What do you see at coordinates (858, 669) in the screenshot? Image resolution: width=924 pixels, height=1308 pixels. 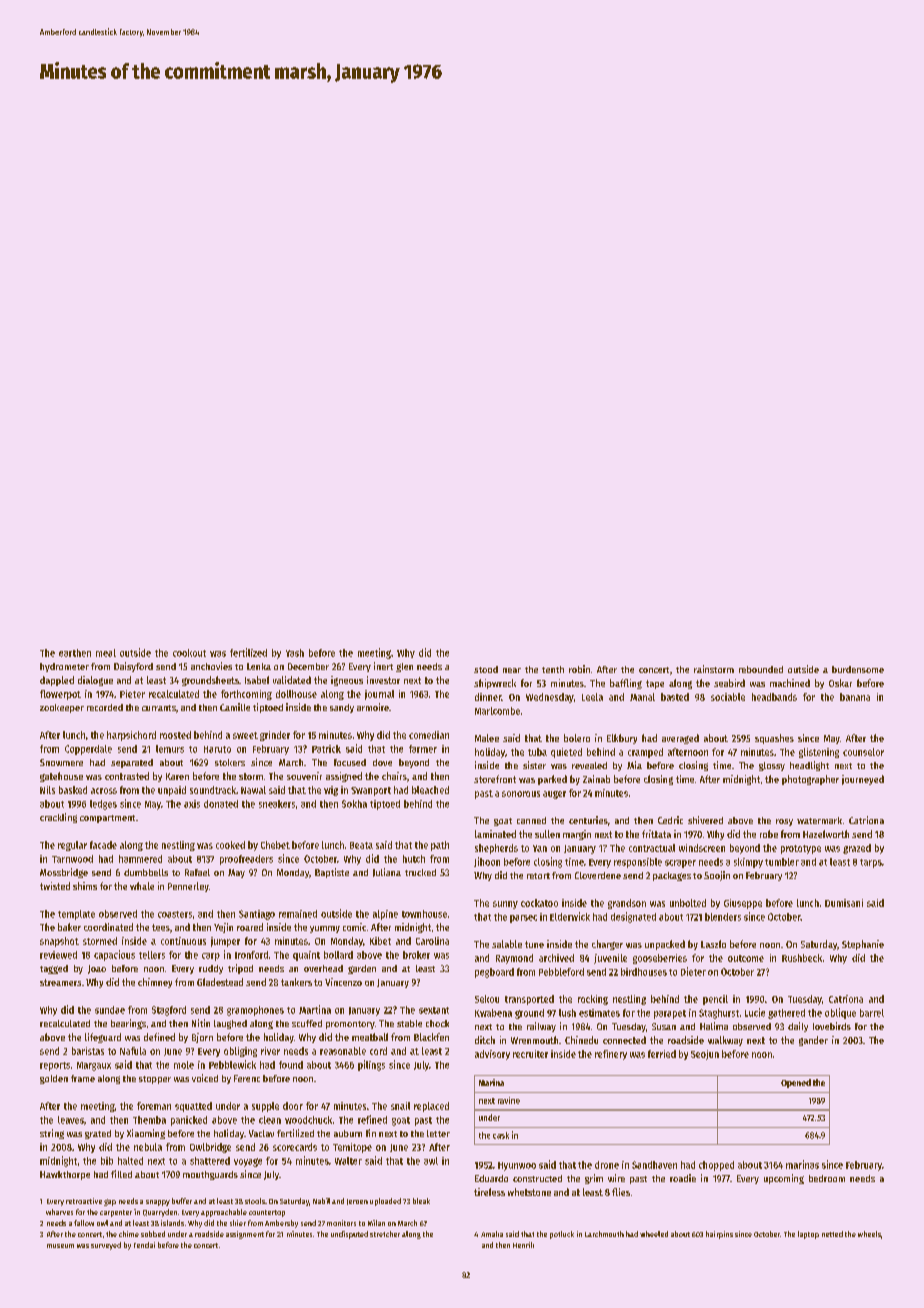 I see `burdensome` at bounding box center [858, 669].
